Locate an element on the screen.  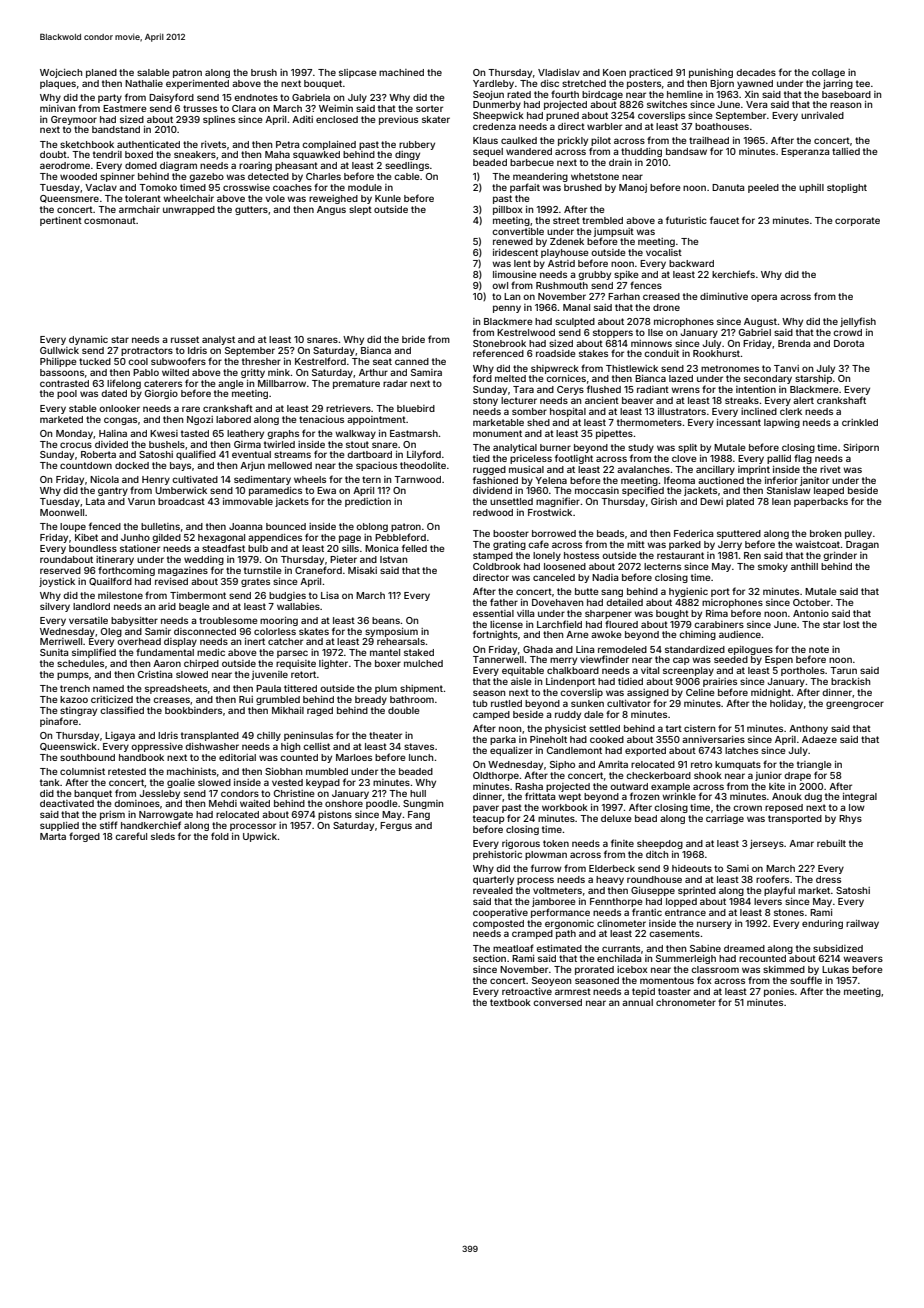
bays is located at coordinates (180, 466).
